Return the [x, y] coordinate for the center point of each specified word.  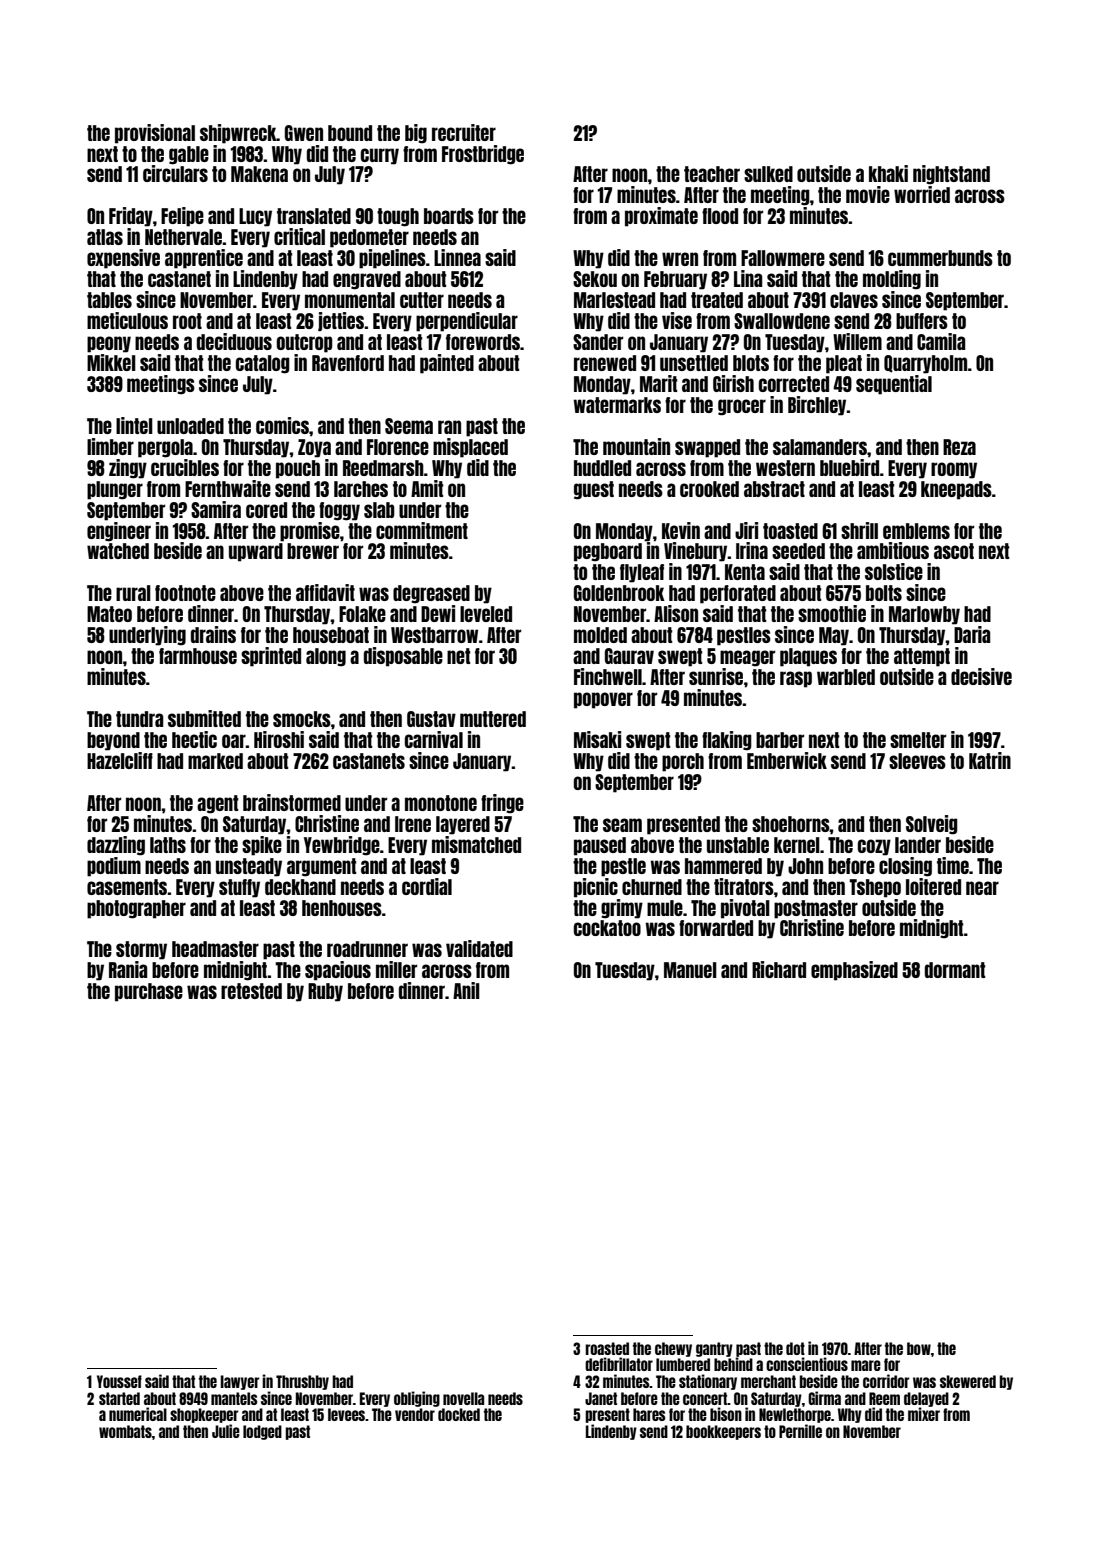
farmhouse [198, 656]
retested [251, 991]
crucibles [185, 467]
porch [683, 762]
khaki [888, 173]
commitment [422, 530]
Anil [466, 990]
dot [795, 1348]
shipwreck [238, 134]
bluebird [850, 467]
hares [649, 1414]
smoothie [832, 613]
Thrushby [302, 1382]
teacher [712, 174]
